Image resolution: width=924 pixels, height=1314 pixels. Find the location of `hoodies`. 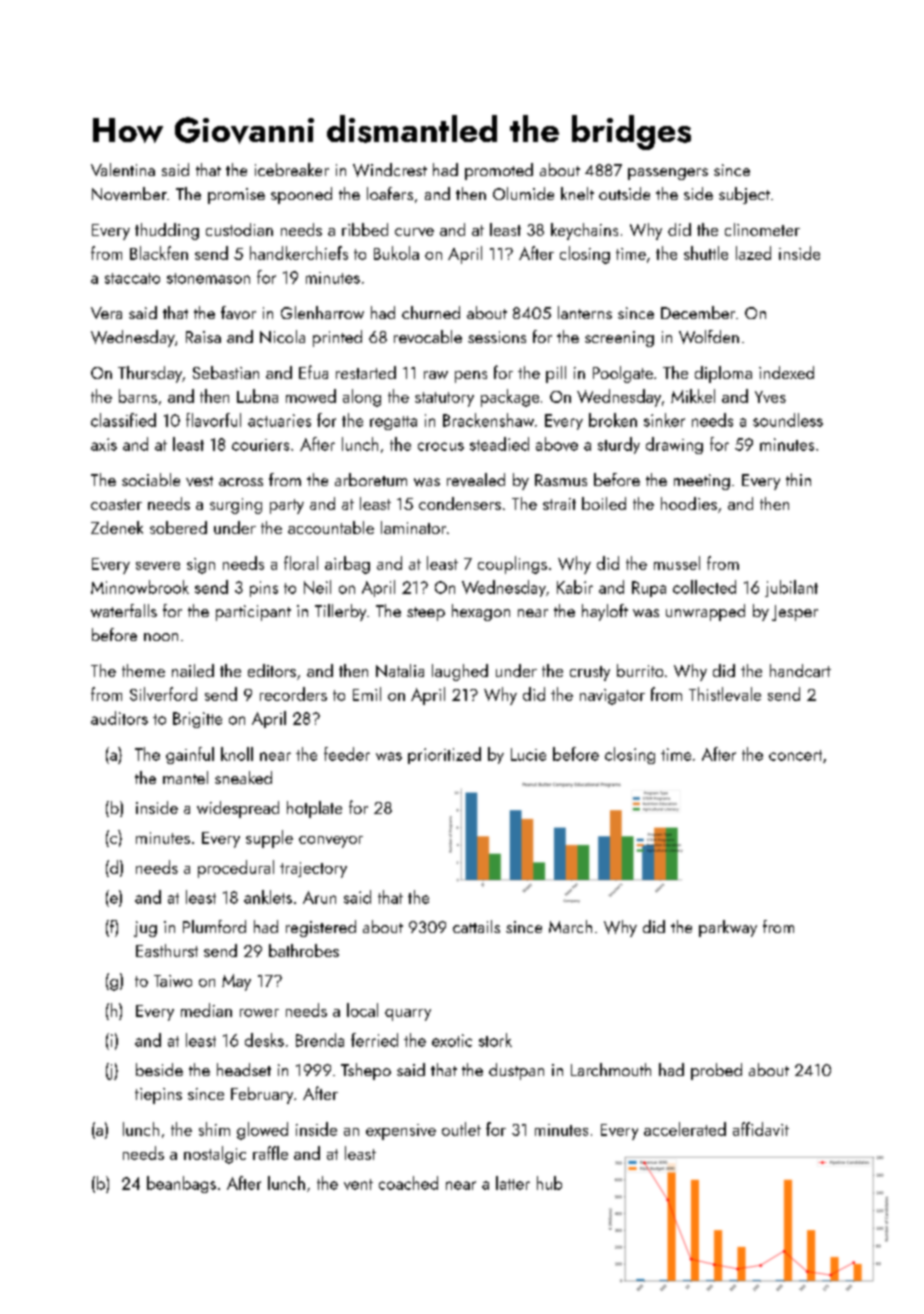

hoodies is located at coordinates (689, 503).
